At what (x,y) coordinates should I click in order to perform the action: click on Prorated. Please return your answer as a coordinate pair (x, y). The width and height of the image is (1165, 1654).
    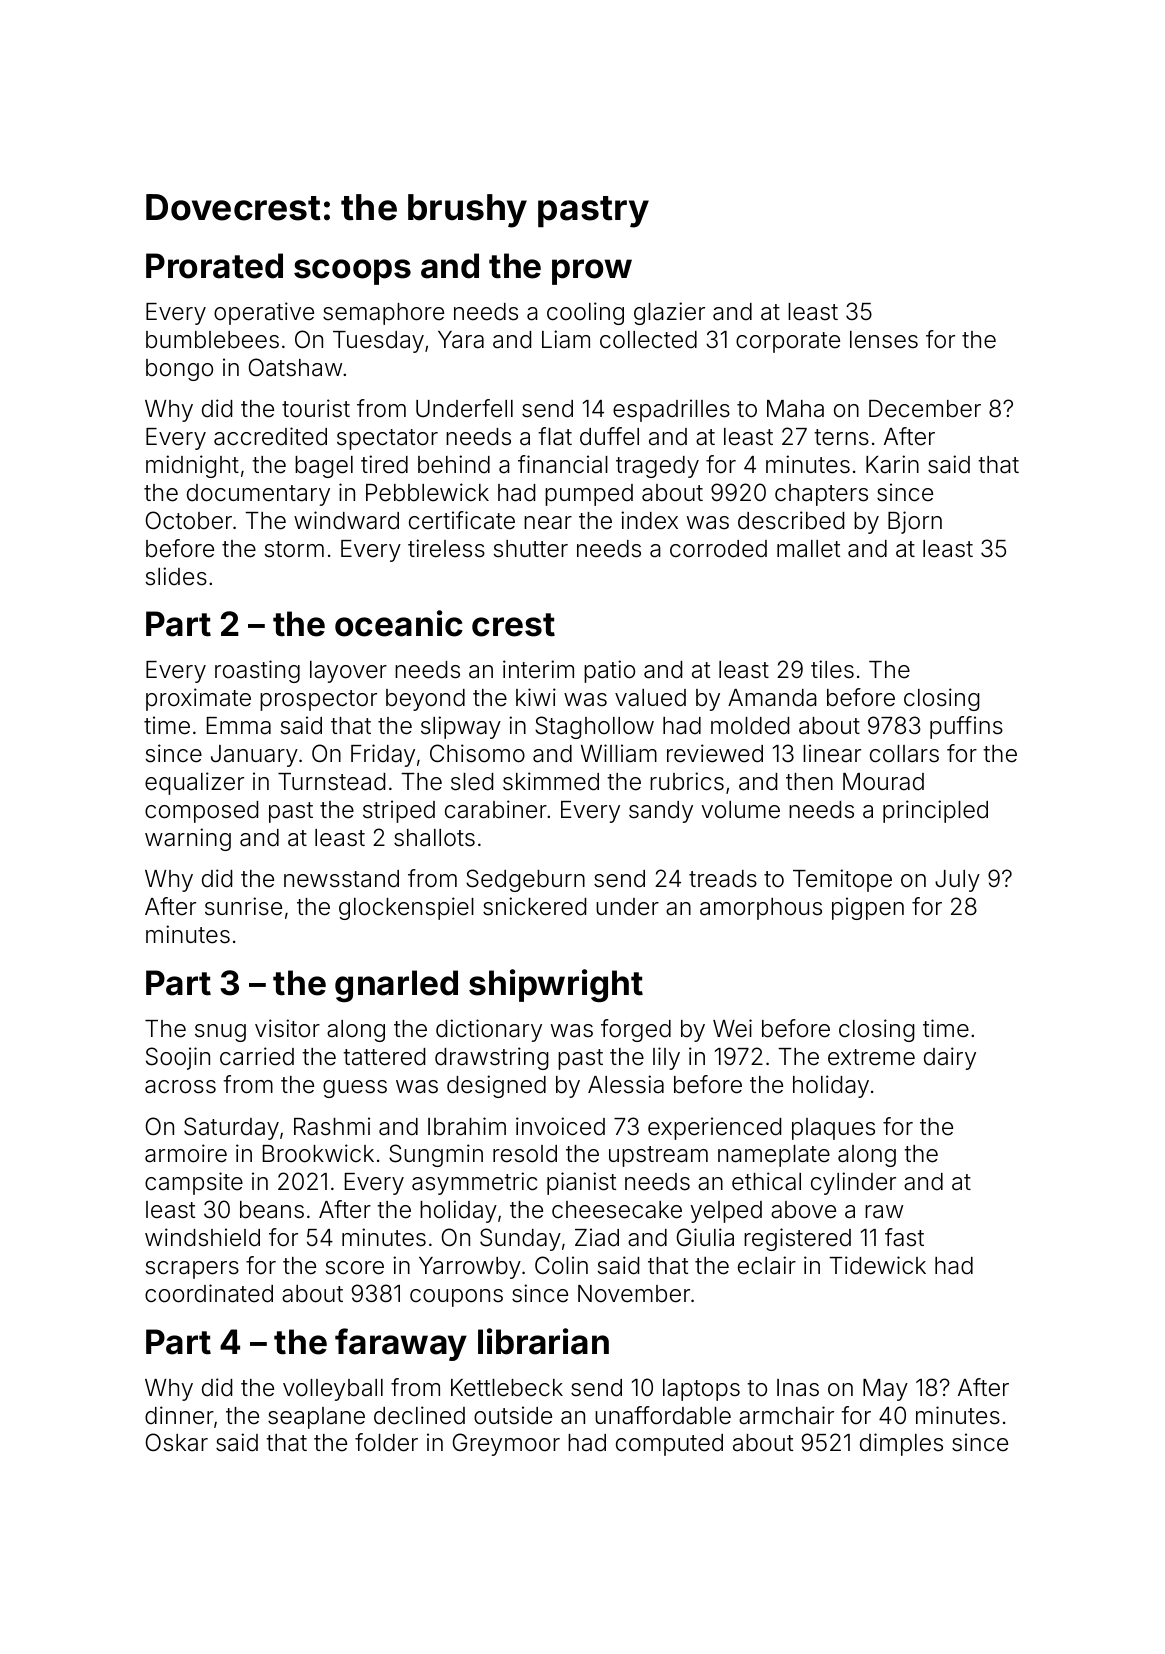
    Looking at the image, I should click on (214, 266).
